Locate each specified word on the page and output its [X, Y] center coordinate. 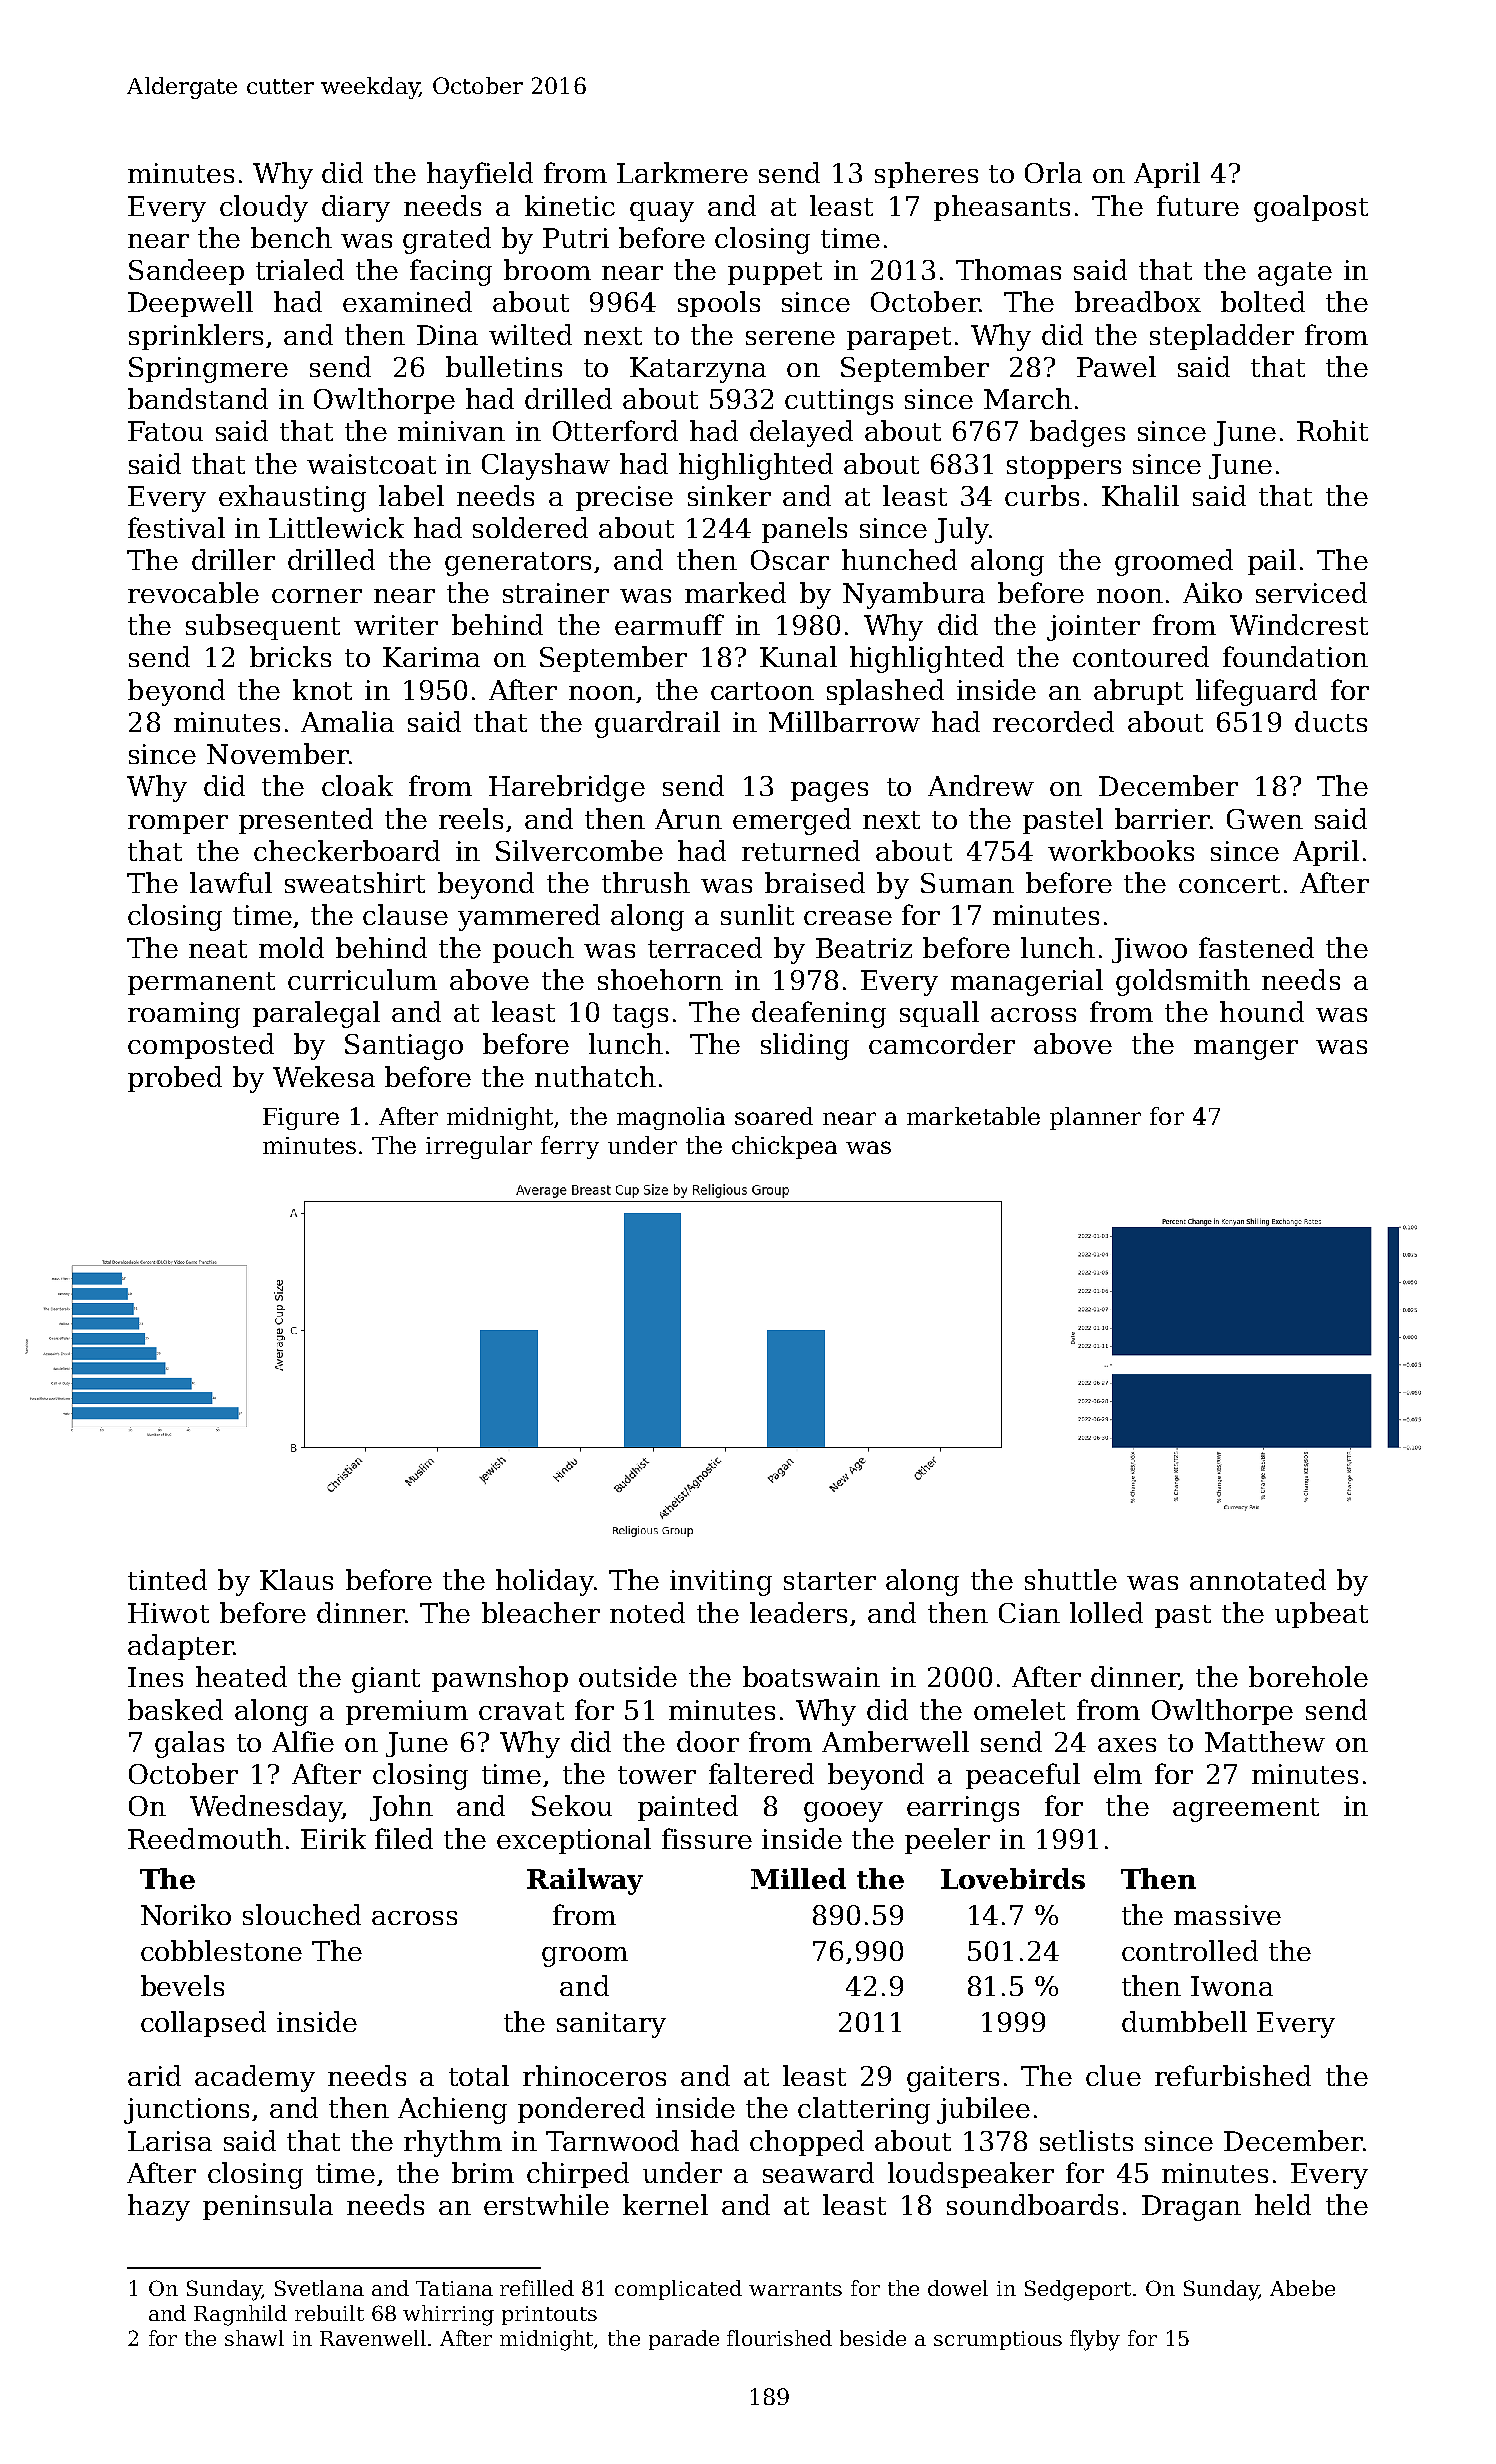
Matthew [1265, 1741]
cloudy [264, 208]
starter [830, 1581]
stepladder [1222, 337]
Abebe [1302, 2288]
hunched [899, 559]
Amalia [347, 721]
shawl [254, 2338]
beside [873, 2338]
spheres [926, 175]
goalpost [1311, 208]
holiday [545, 1582]
